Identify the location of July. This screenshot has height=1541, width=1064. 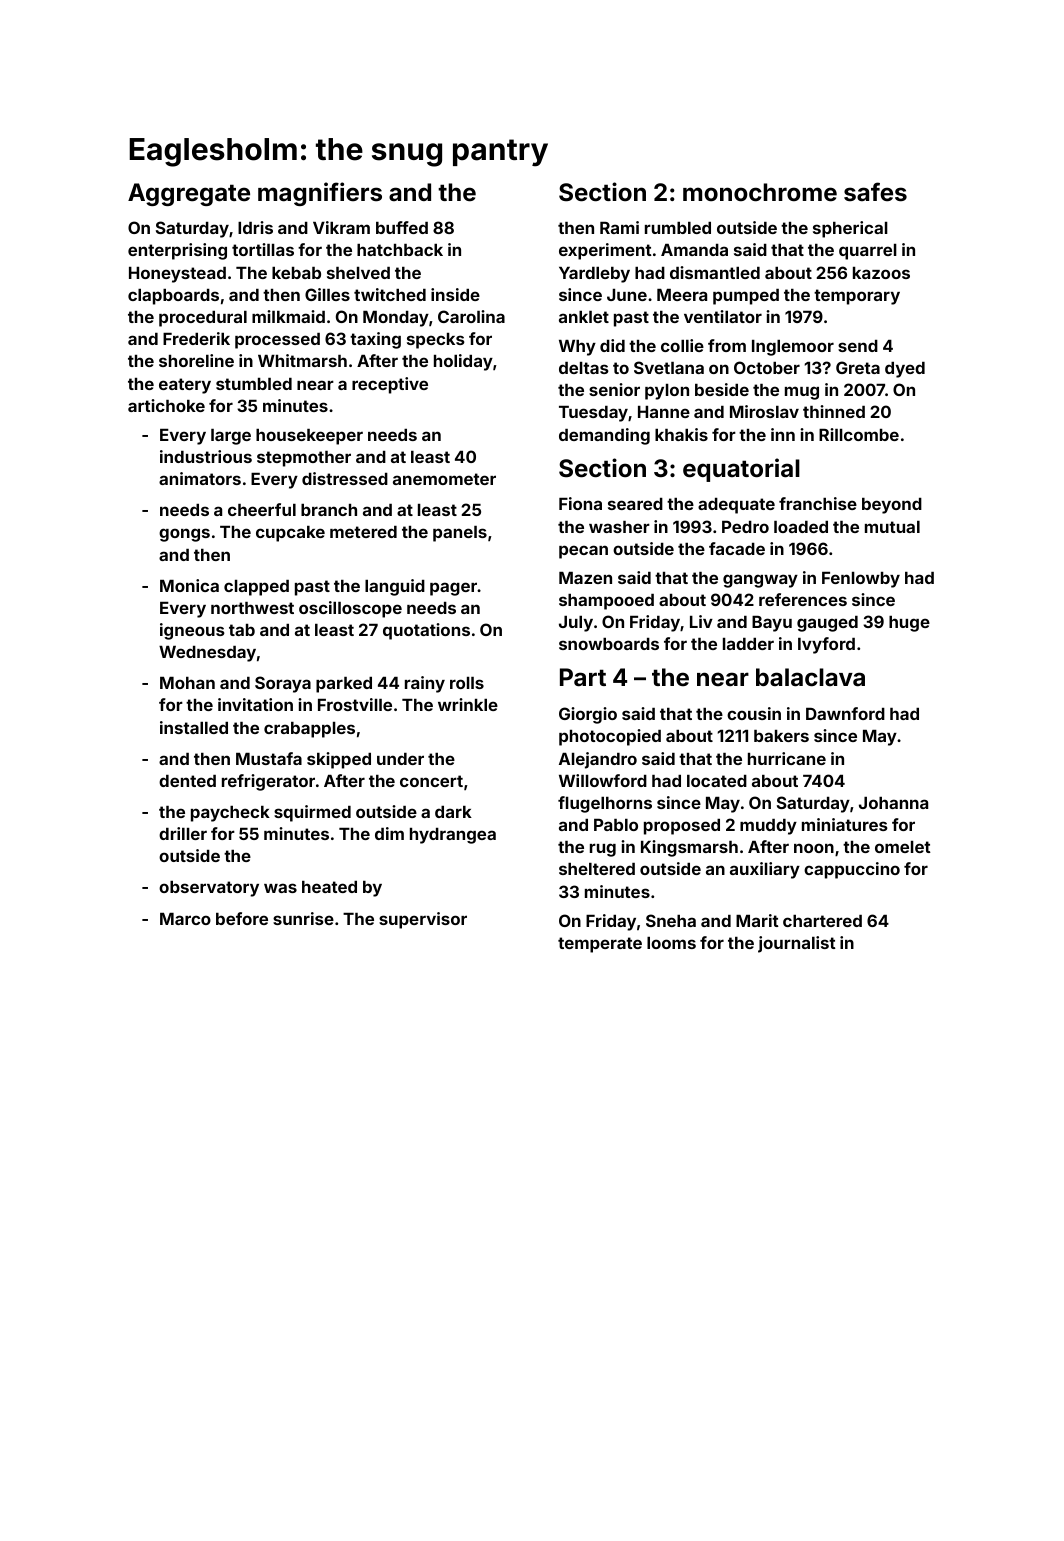
(576, 624).
